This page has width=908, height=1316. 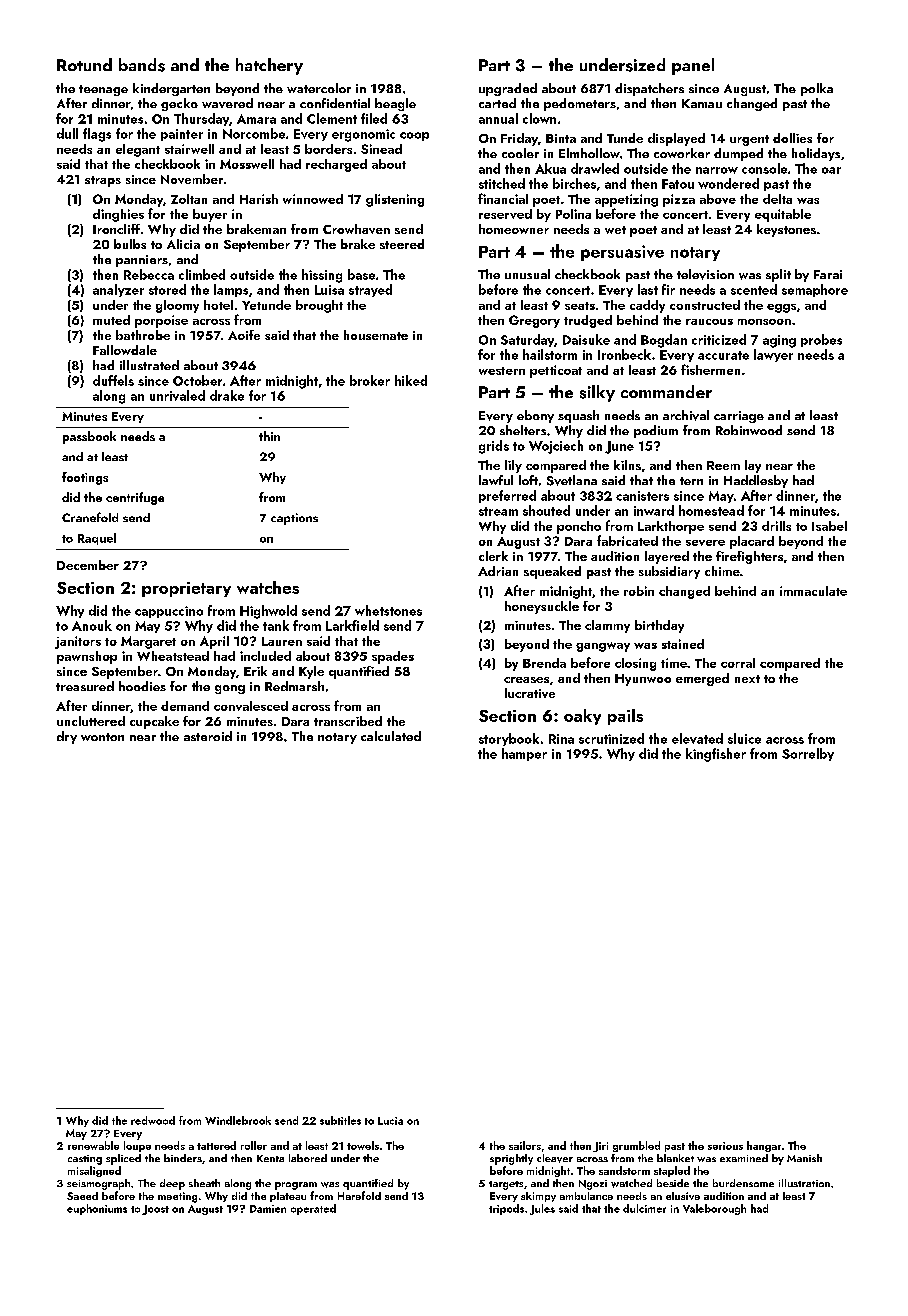 I want to click on hatchery, so click(x=269, y=66).
